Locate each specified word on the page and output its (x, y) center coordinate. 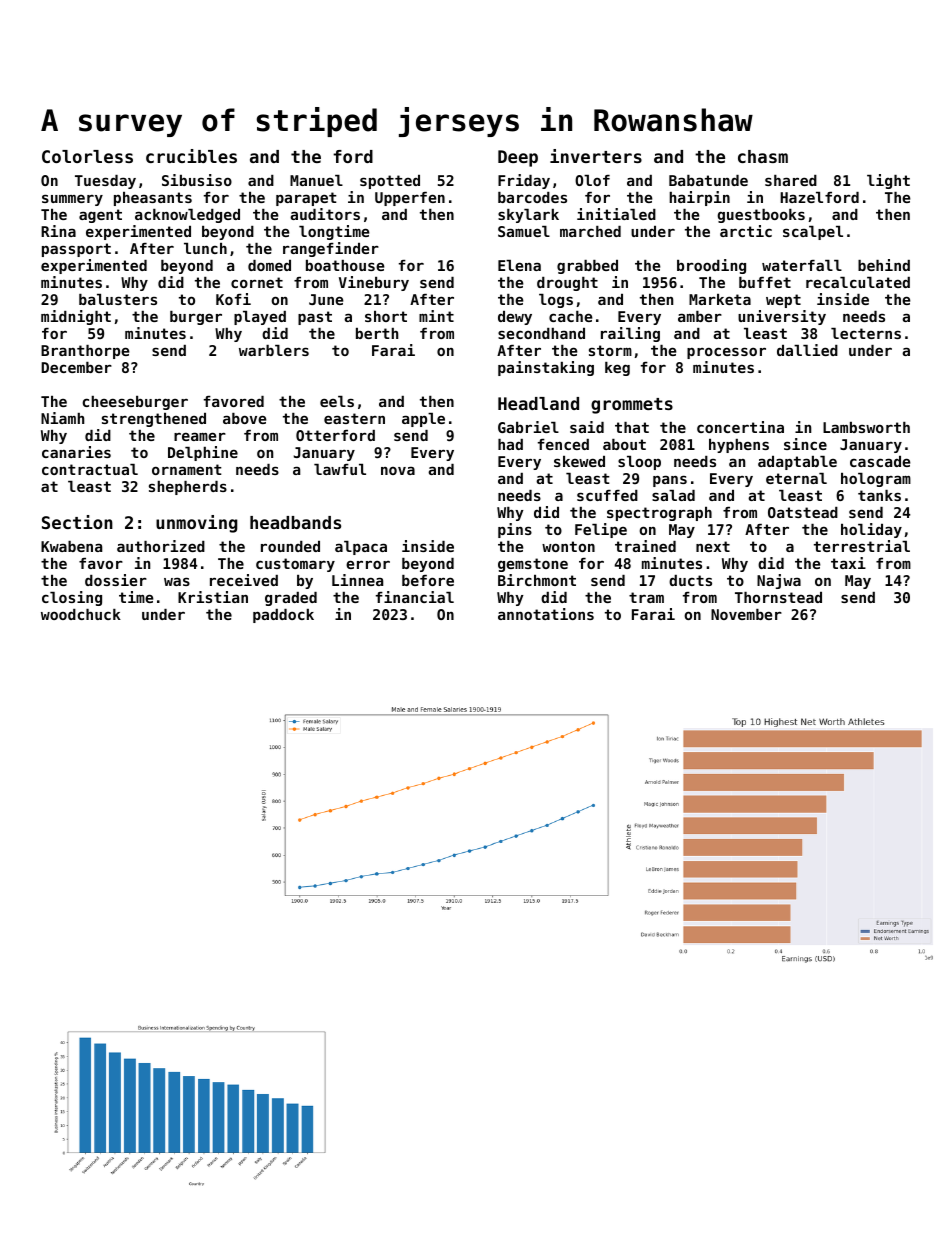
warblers (274, 350)
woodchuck (81, 614)
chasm (763, 156)
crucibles (191, 156)
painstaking (546, 368)
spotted (390, 182)
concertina (740, 427)
